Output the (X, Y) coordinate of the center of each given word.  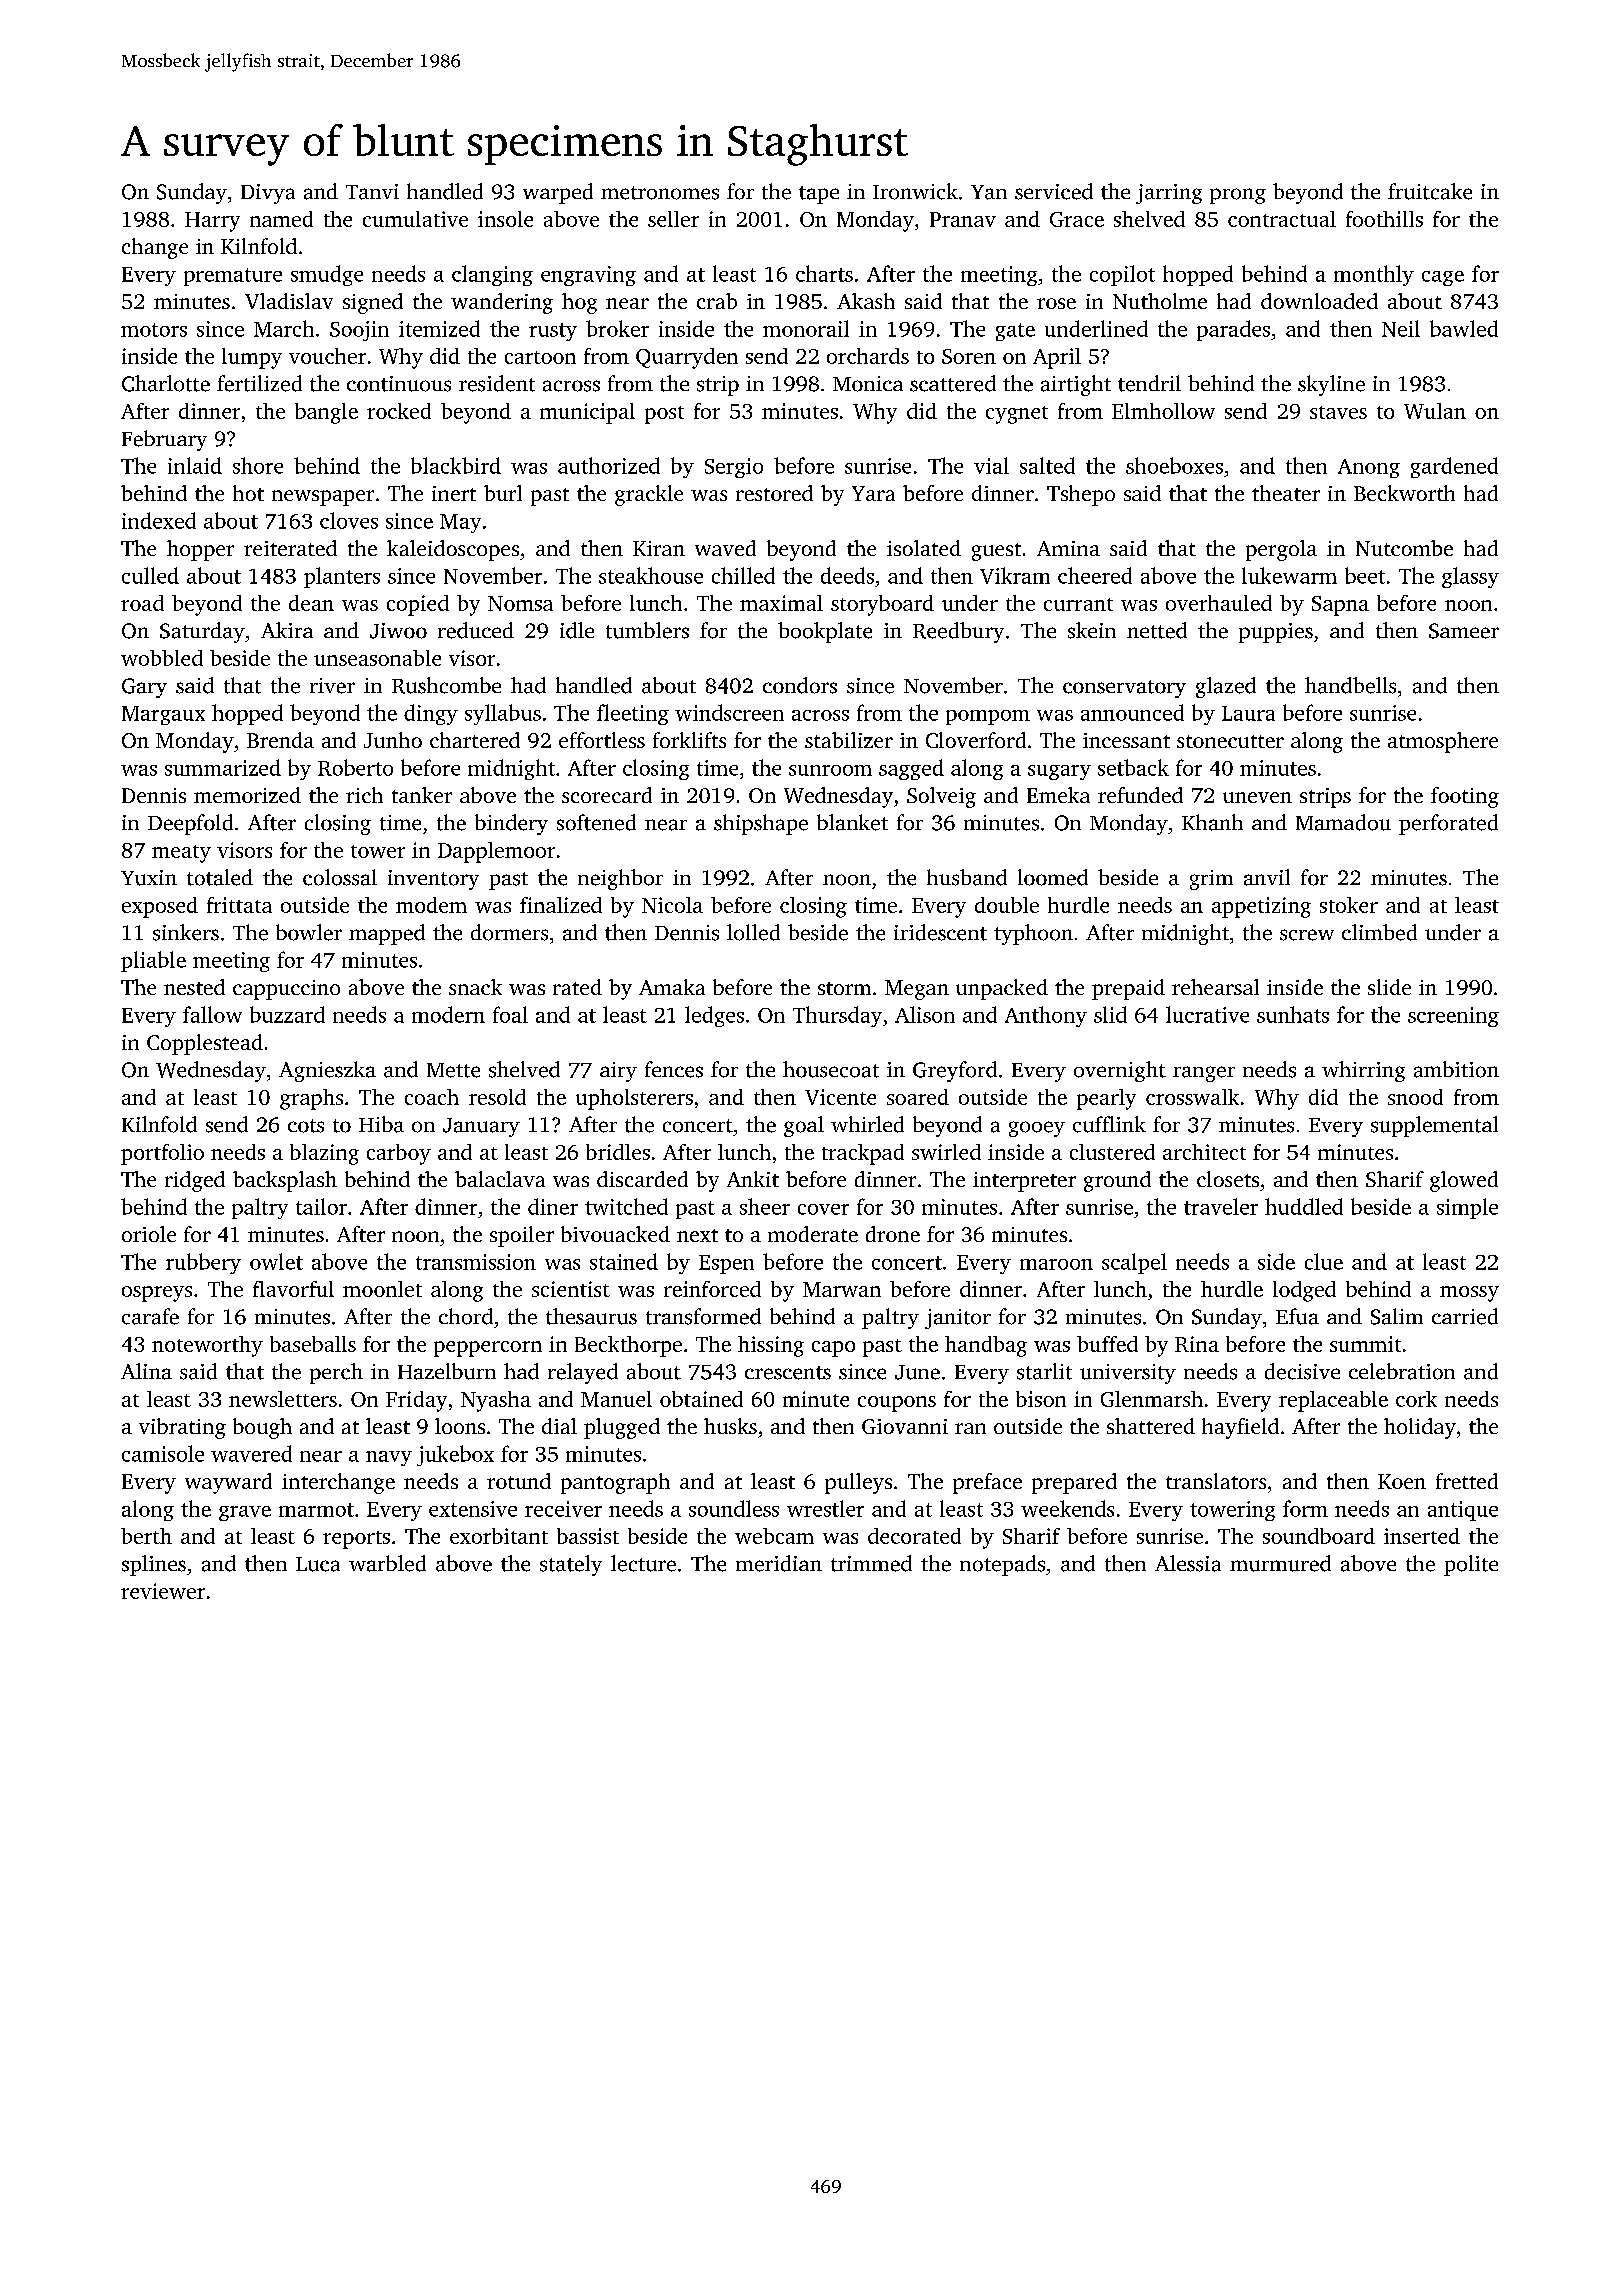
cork (1416, 1399)
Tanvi (372, 192)
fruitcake (1430, 191)
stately (571, 1565)
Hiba (381, 1124)
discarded (642, 1179)
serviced (1054, 191)
